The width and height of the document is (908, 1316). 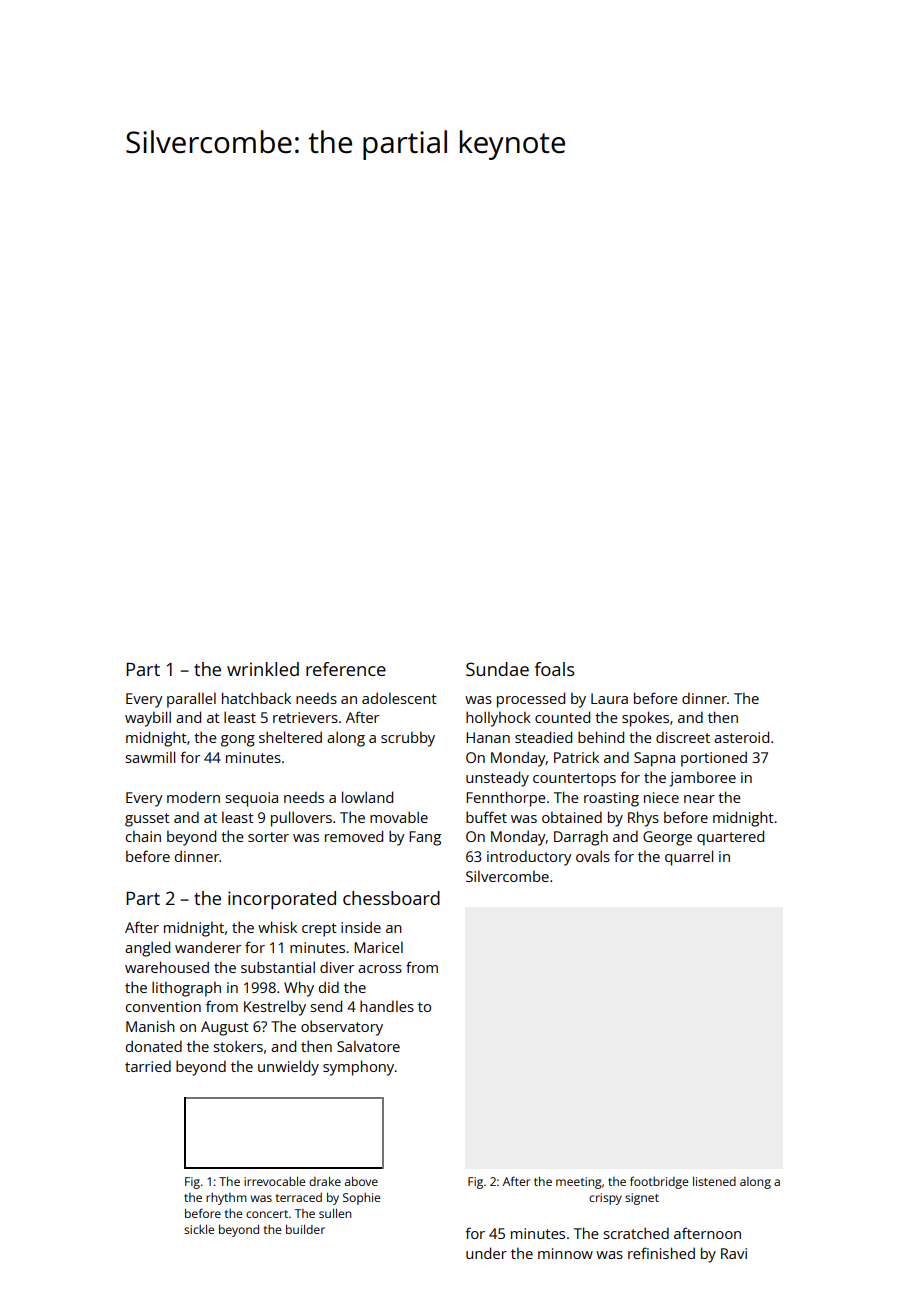 What do you see at coordinates (611, 799) in the document?
I see `roasting` at bounding box center [611, 799].
